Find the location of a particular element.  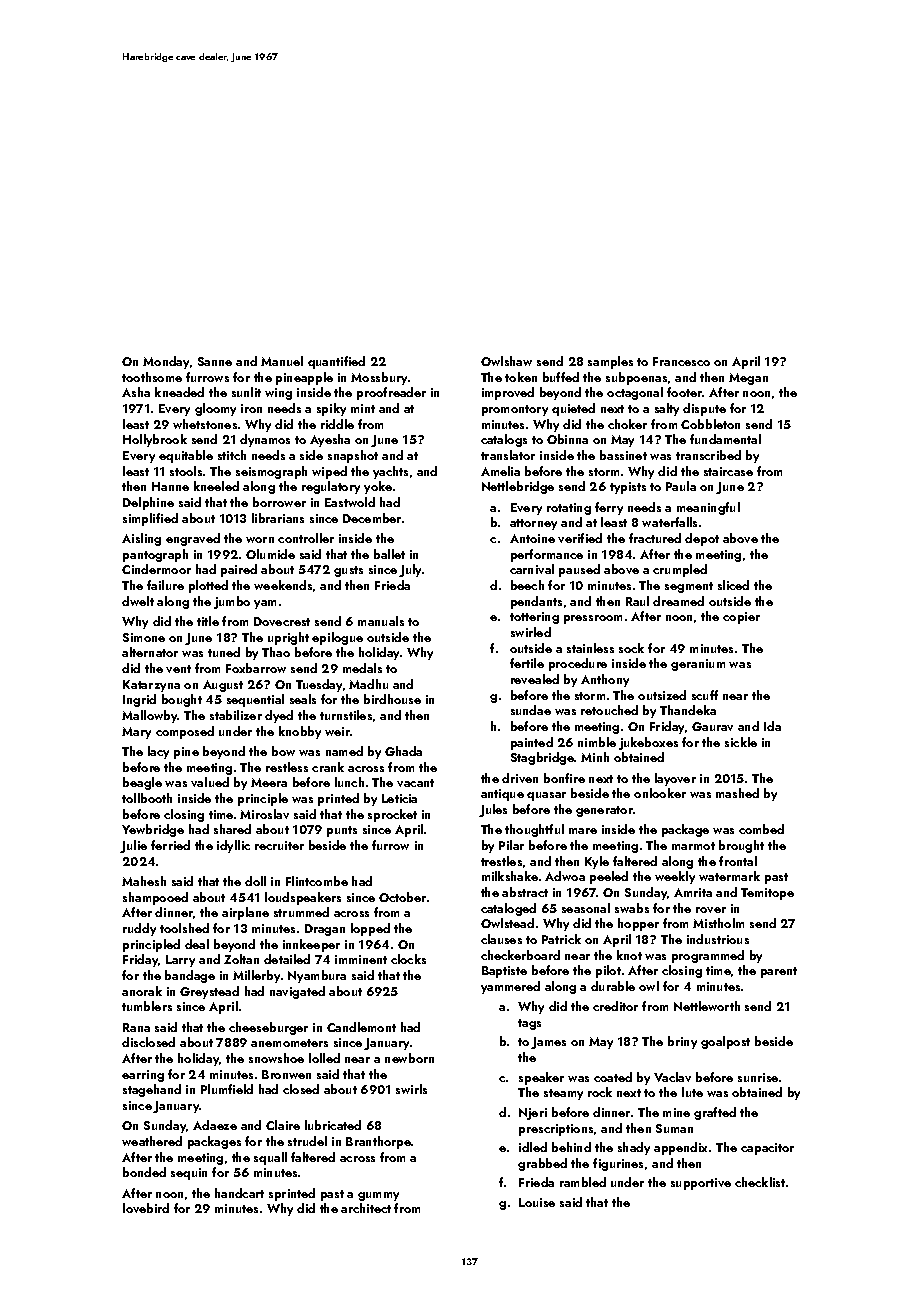

catalogs is located at coordinates (504, 440).
